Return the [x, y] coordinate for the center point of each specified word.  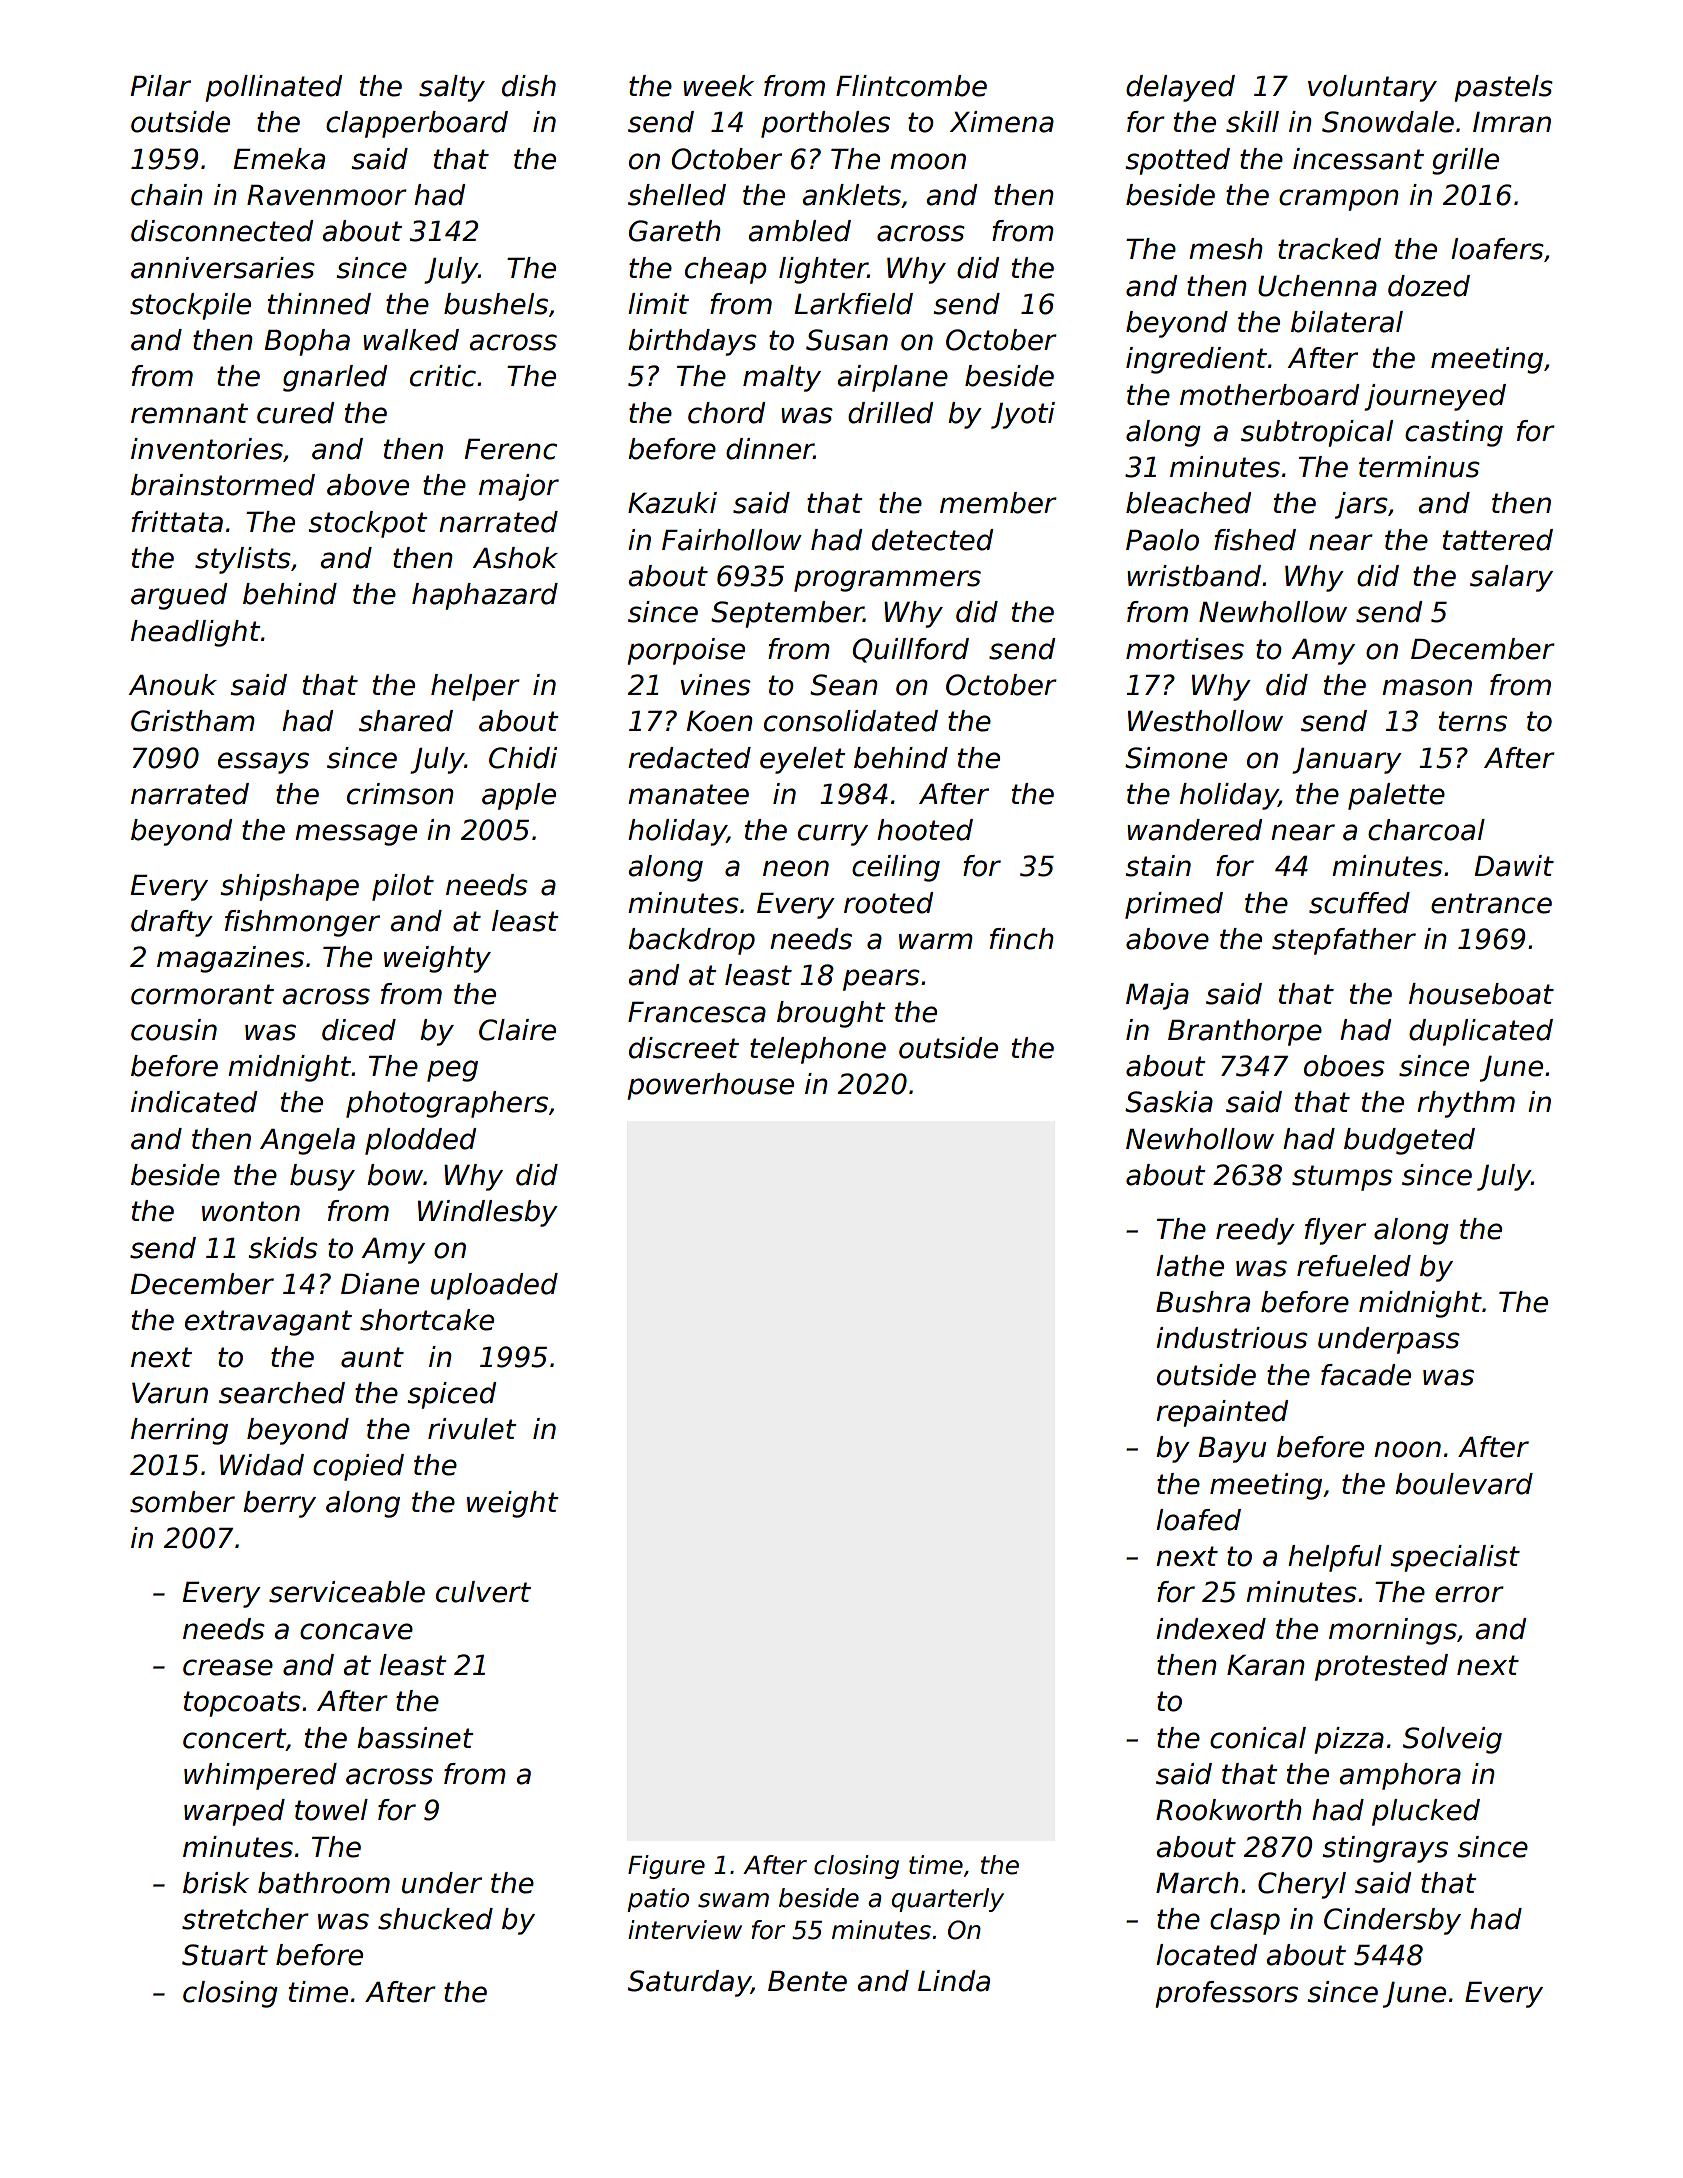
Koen [719, 721]
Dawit [1514, 866]
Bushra [1203, 1302]
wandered [1194, 830]
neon [796, 868]
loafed [1198, 1520]
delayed [1180, 88]
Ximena [1002, 122]
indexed [1211, 1629]
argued [179, 596]
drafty [172, 923]
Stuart [225, 1955]
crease [228, 1667]
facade [1366, 1375]
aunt [372, 1357]
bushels [496, 304]
